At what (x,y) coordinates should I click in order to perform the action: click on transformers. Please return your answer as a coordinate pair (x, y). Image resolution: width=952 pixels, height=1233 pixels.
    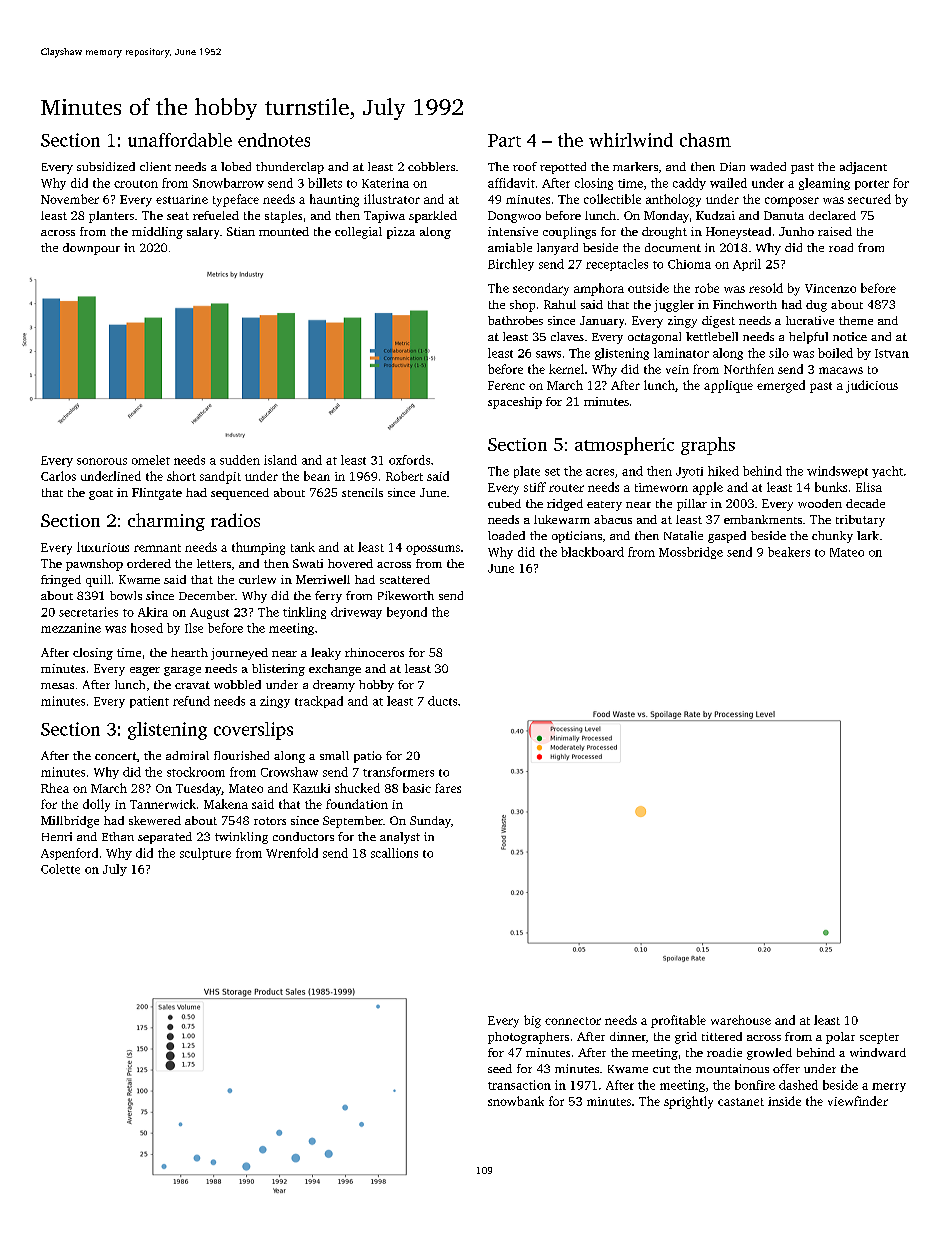
    Looking at the image, I should click on (398, 772).
